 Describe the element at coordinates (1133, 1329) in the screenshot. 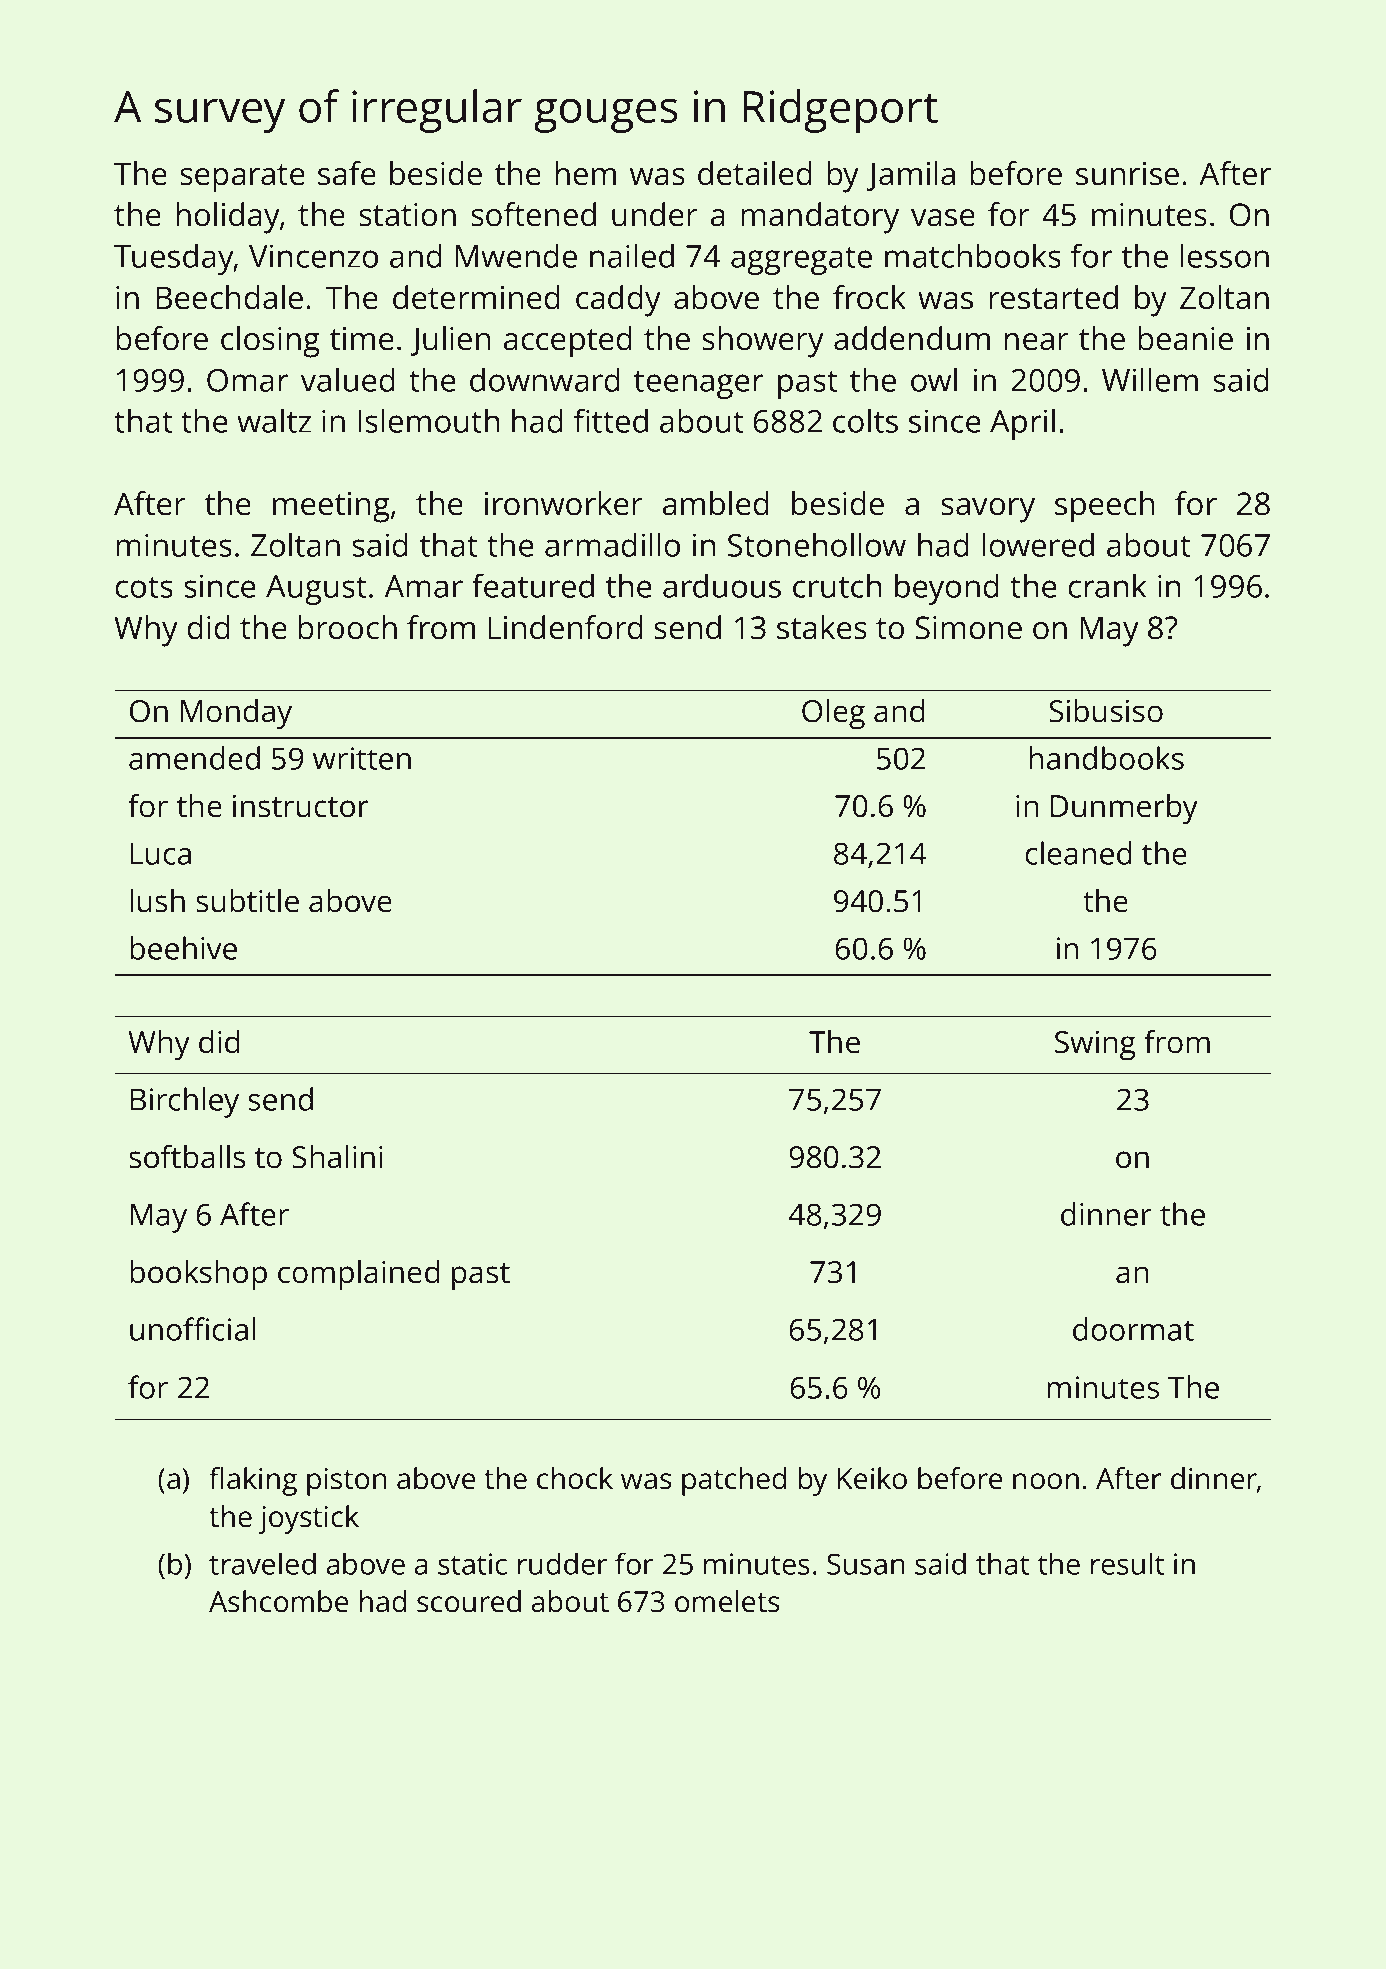

I see `doormat` at that location.
